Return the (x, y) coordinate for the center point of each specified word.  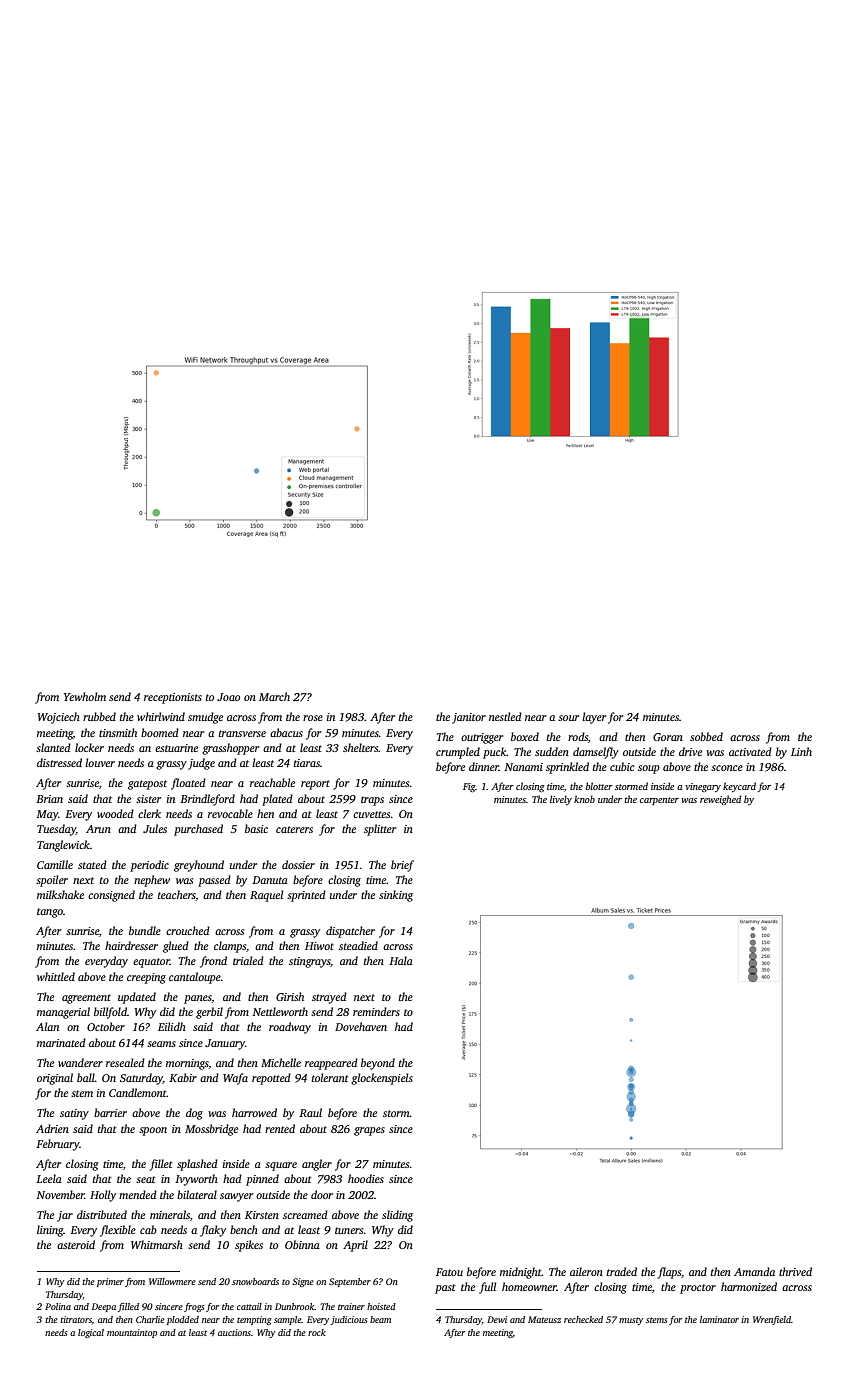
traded (622, 1271)
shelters (361, 747)
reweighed (720, 800)
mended (138, 1194)
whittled (56, 976)
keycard (739, 787)
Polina (58, 1306)
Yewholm (85, 696)
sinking (396, 896)
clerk (149, 813)
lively (561, 800)
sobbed (706, 736)
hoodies (366, 1178)
